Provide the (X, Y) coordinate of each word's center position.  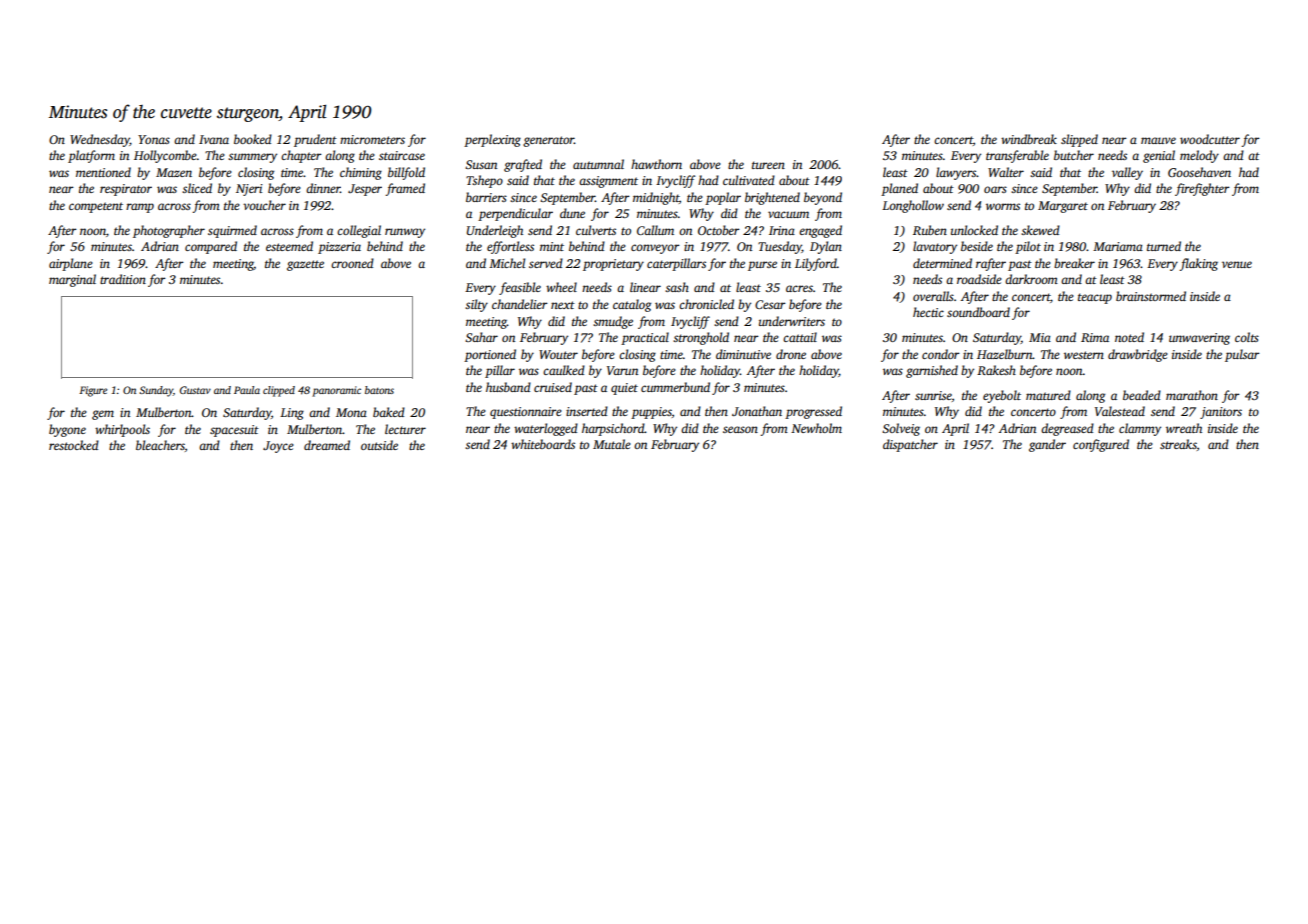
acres (799, 288)
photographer (169, 231)
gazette (305, 265)
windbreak (1029, 139)
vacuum (788, 214)
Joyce (278, 447)
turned (1164, 246)
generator (548, 141)
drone (791, 354)
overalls (933, 296)
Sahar (481, 337)
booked (253, 139)
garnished (932, 371)
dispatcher (910, 445)
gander (1047, 445)
